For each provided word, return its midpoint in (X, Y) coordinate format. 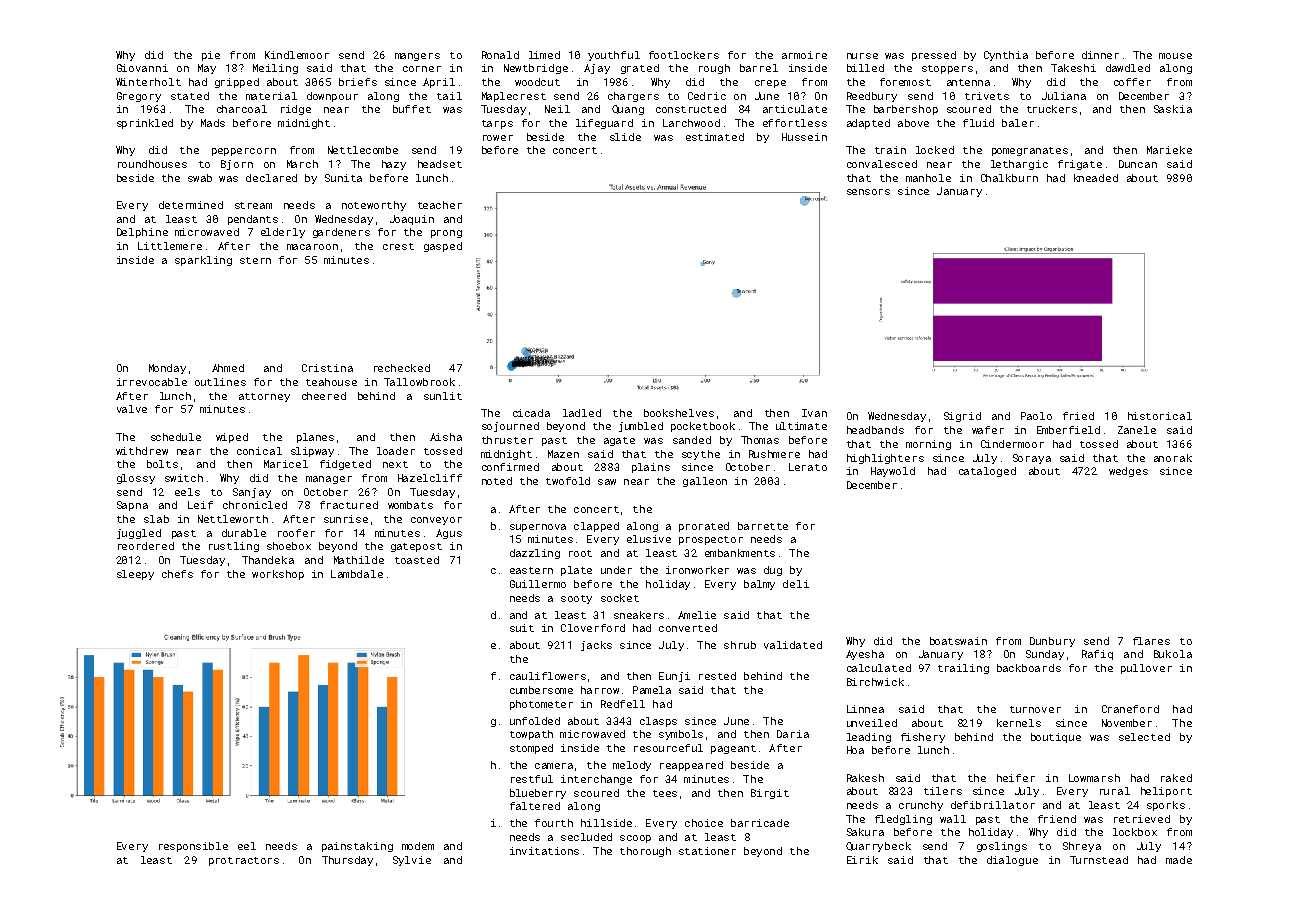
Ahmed (228, 368)
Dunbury (1052, 642)
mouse (1175, 56)
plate (576, 571)
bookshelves (679, 413)
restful (532, 779)
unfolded (535, 721)
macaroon (312, 247)
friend (1057, 819)
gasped (443, 247)
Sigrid (962, 417)
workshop (278, 575)
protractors (244, 861)
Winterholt (148, 82)
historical (1160, 416)
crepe (770, 84)
